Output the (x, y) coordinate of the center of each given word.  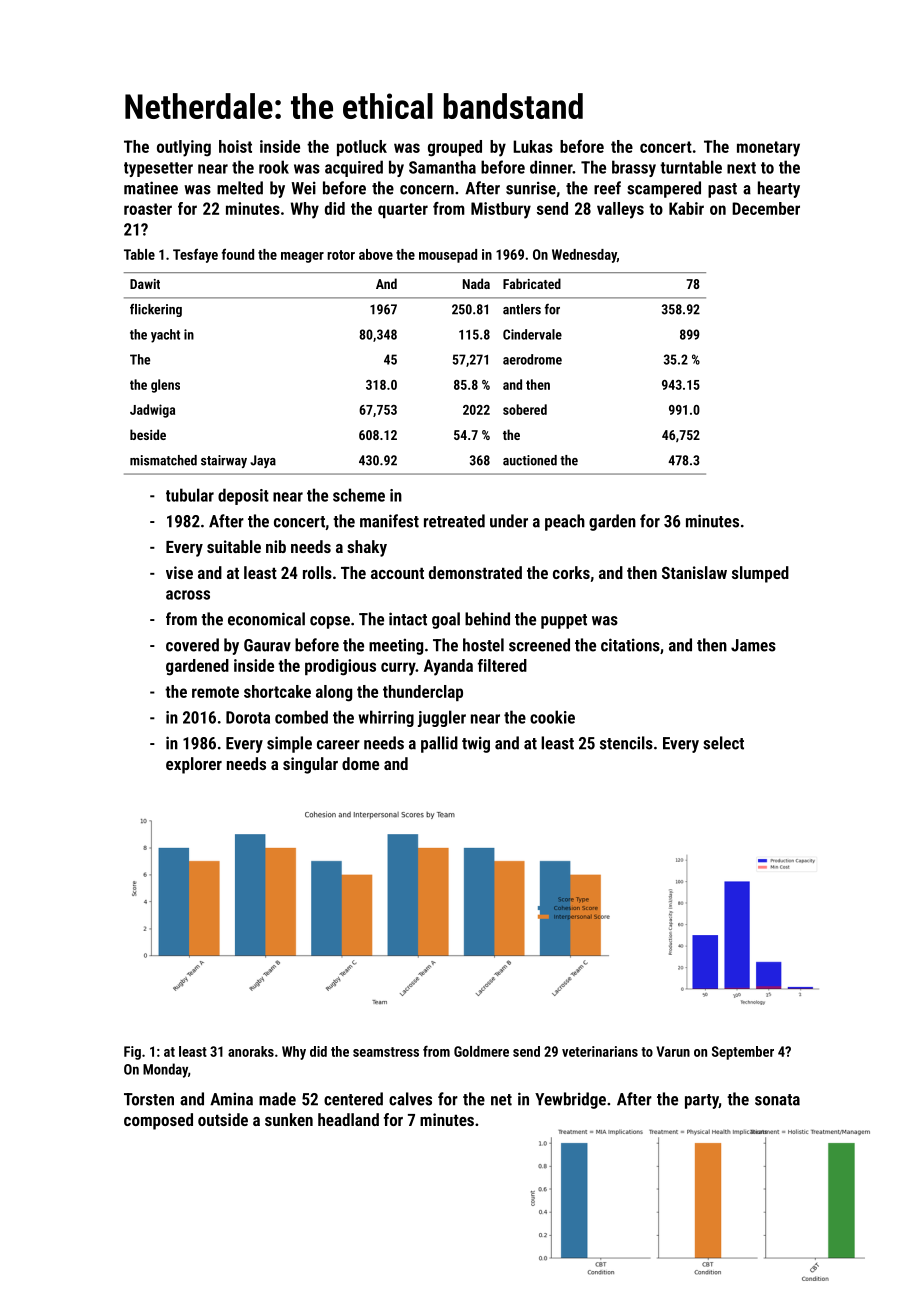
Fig (132, 1053)
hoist (235, 146)
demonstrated (475, 572)
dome (360, 763)
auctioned (530, 460)
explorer (194, 765)
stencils (626, 743)
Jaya (263, 461)
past (722, 190)
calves (410, 1099)
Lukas (533, 146)
